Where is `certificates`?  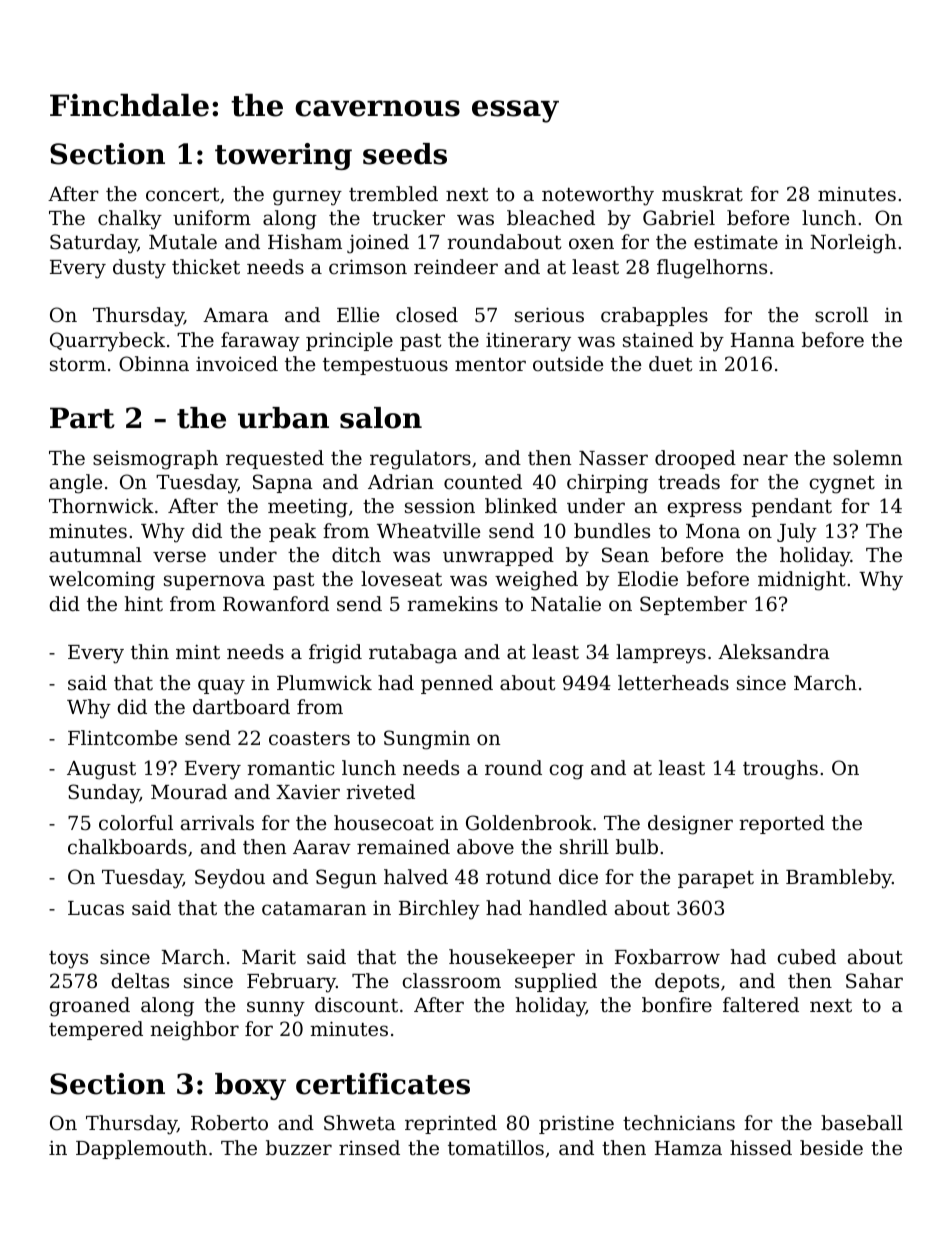 certificates is located at coordinates (383, 1084).
